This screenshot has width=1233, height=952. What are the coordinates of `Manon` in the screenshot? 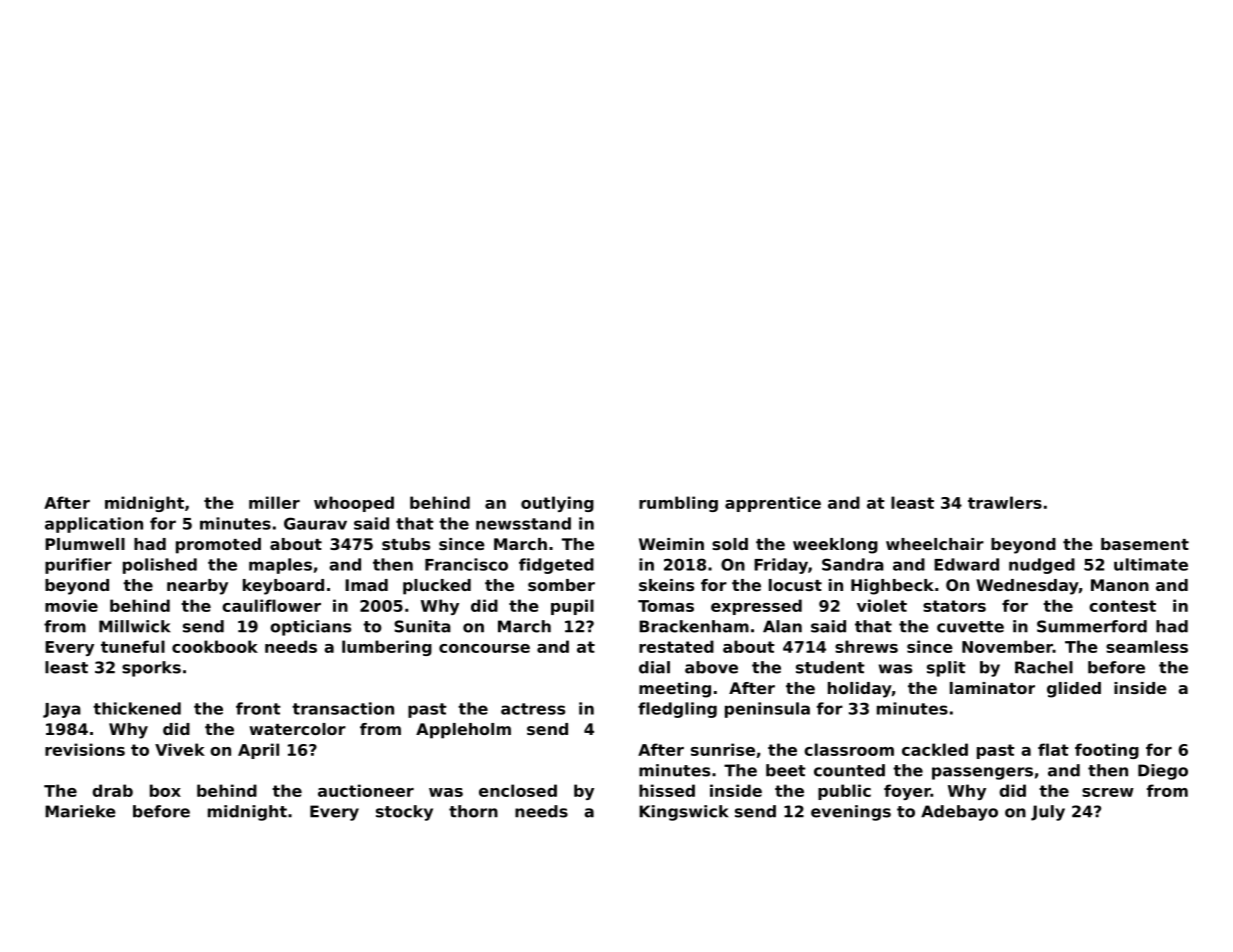 It's located at (1120, 585).
